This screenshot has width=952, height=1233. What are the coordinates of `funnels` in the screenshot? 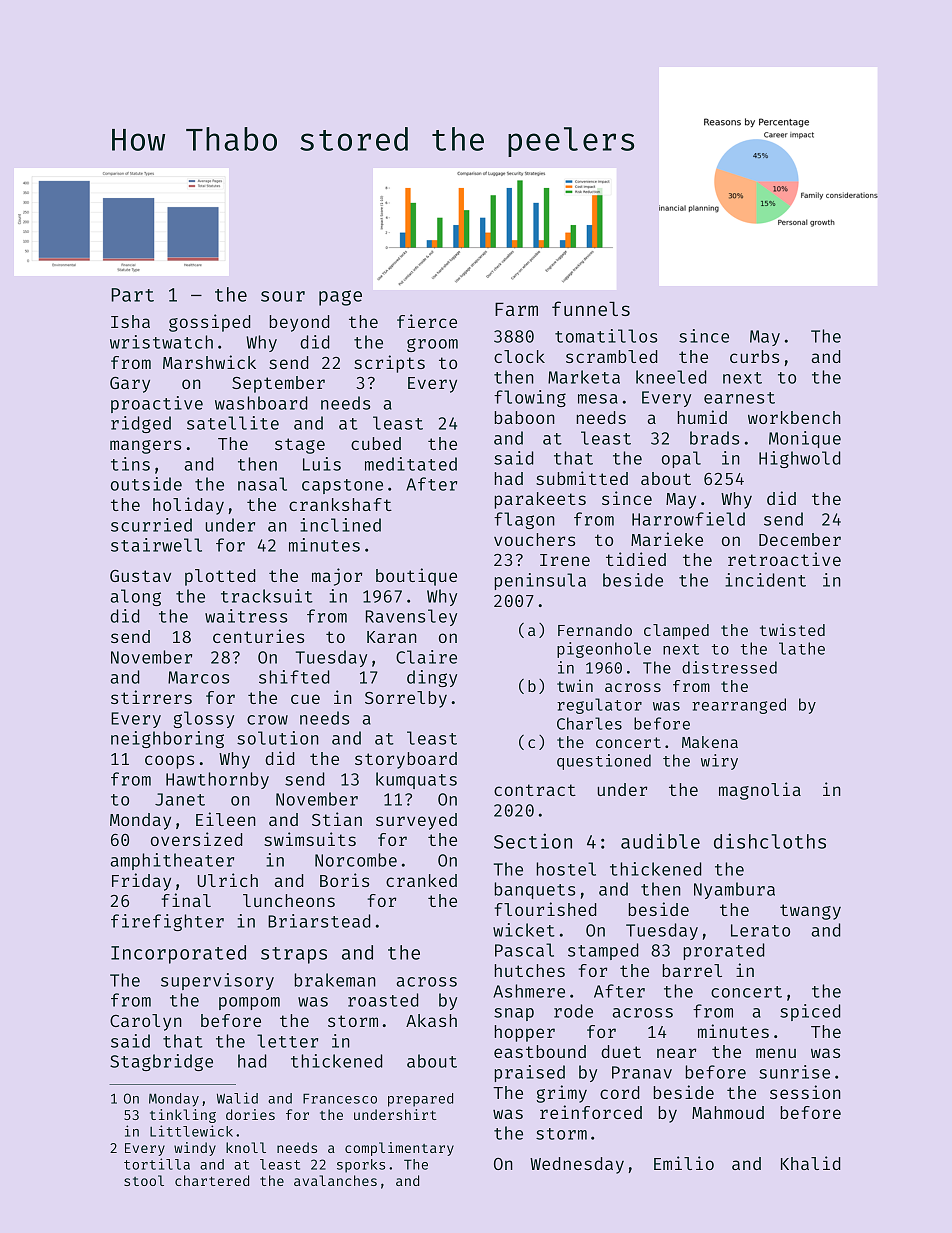 It's located at (591, 308).
